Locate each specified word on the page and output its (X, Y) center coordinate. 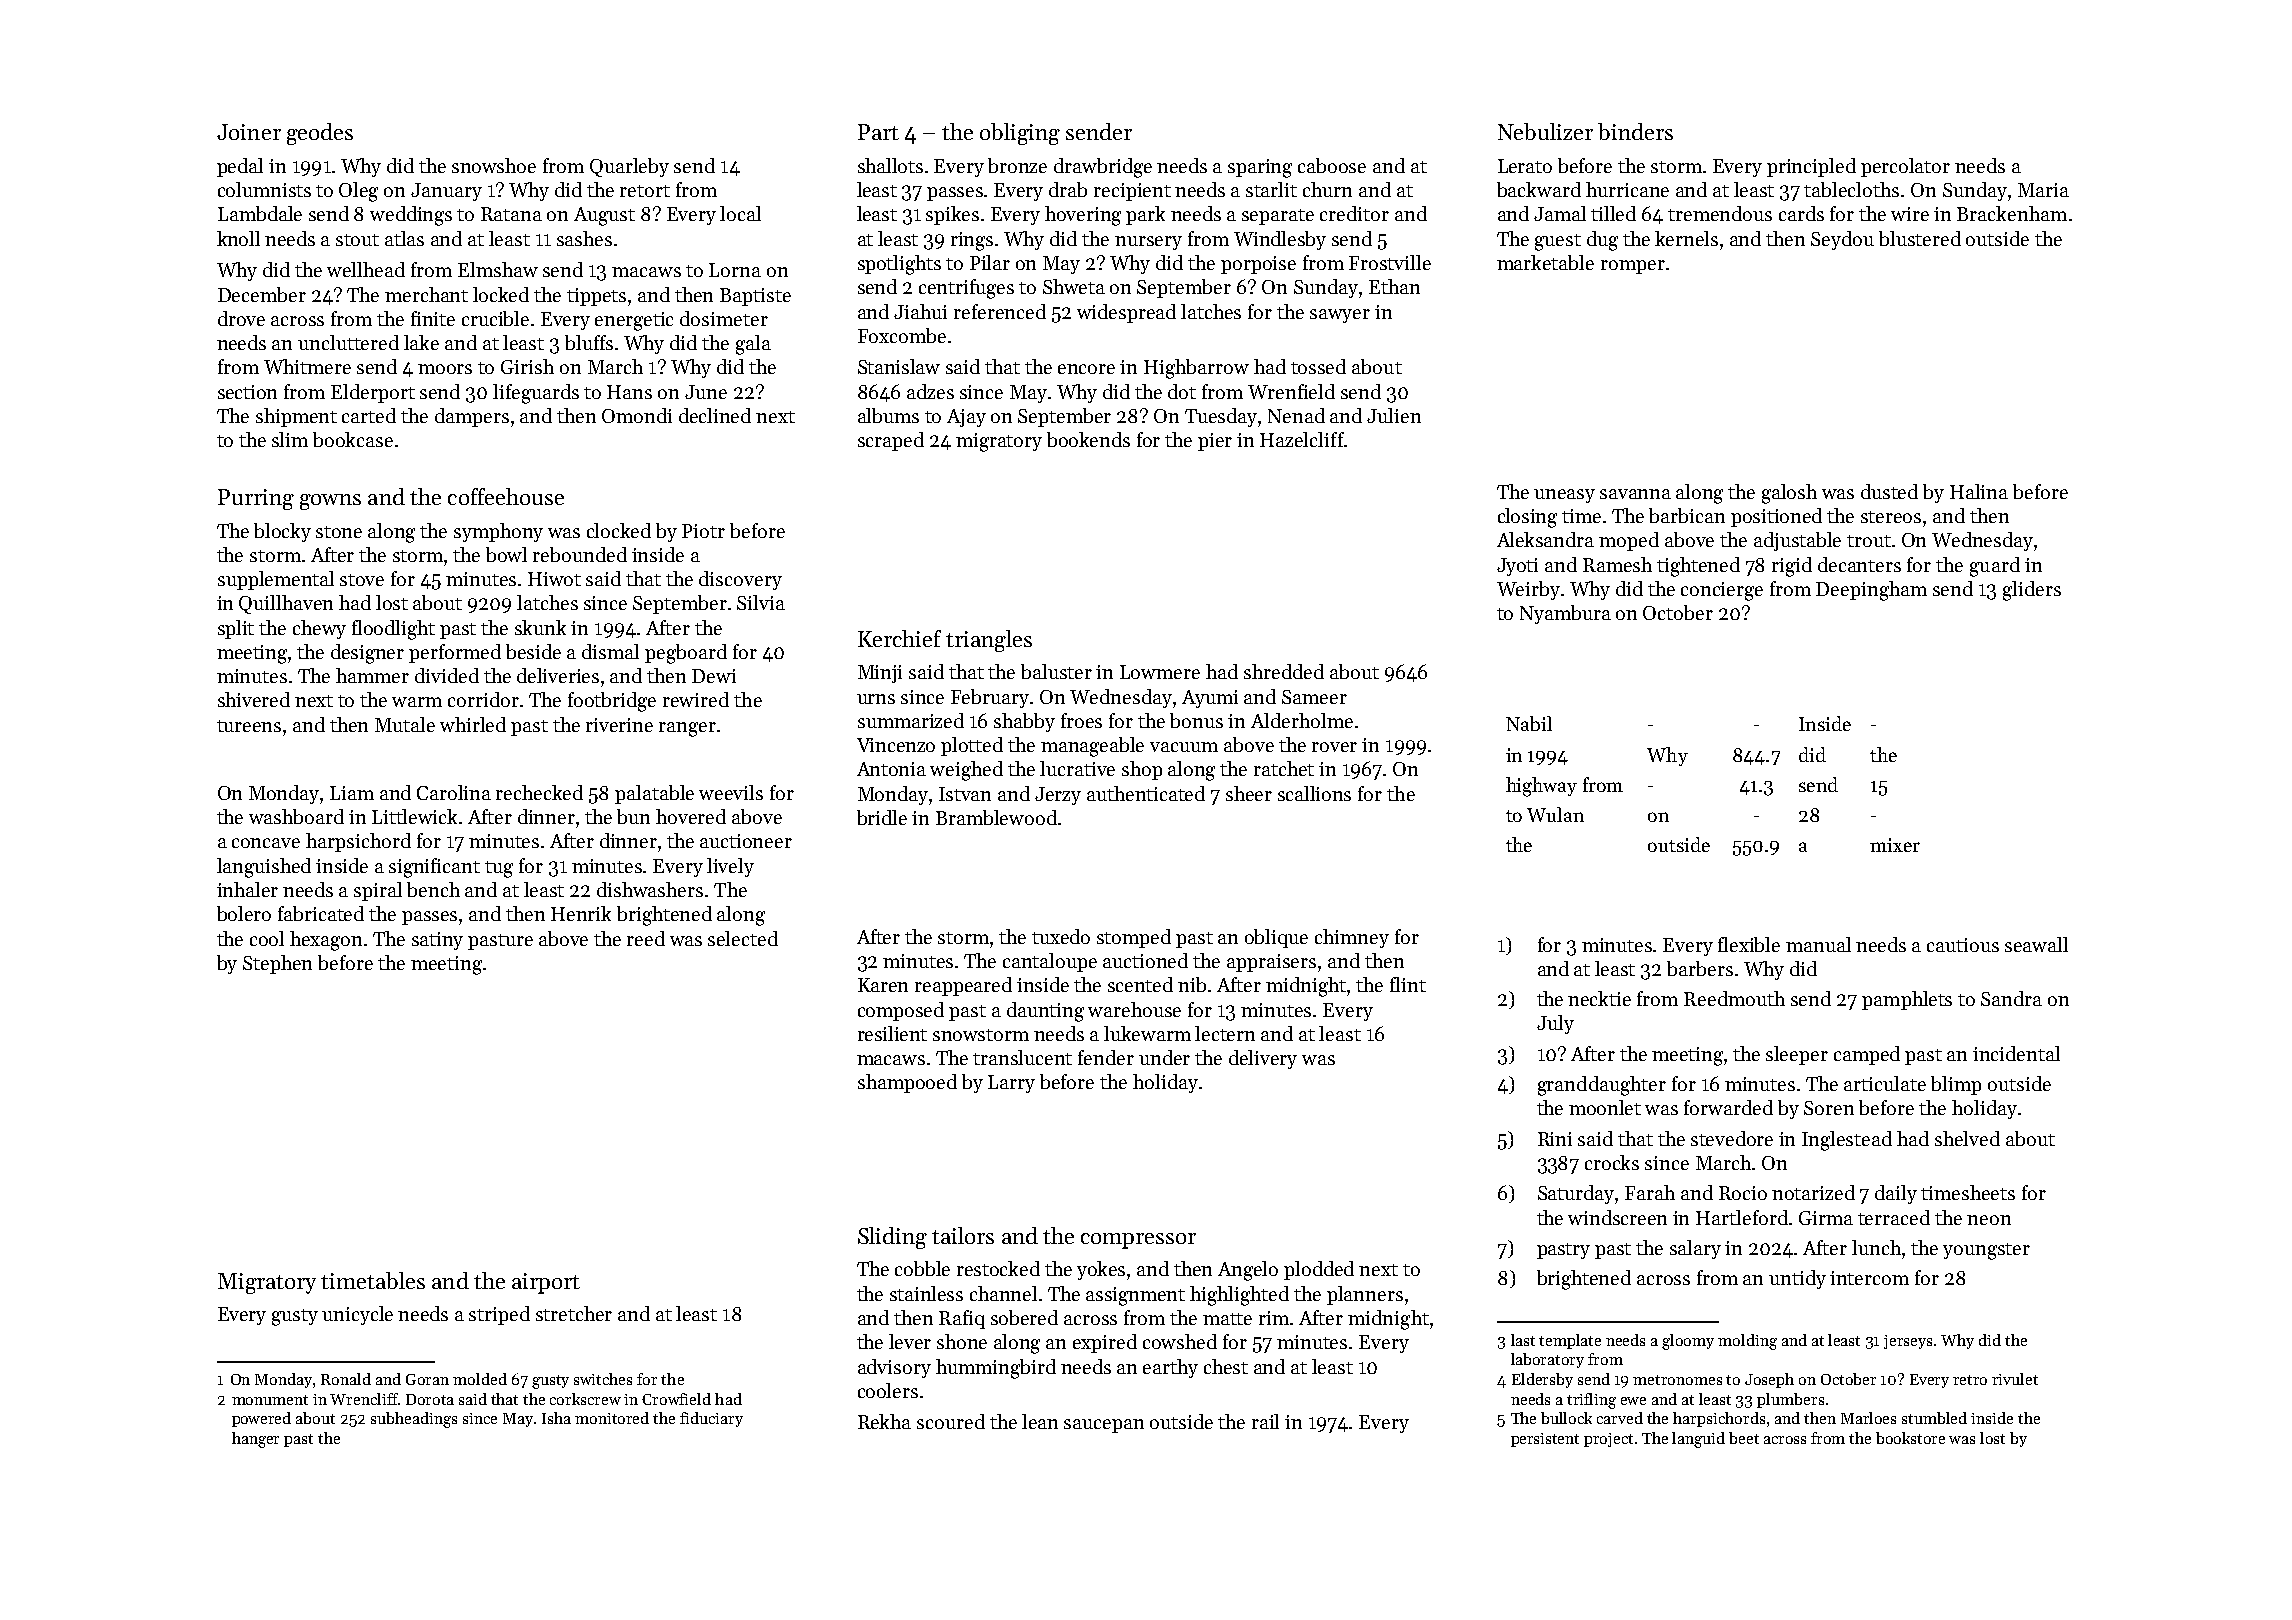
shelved (1967, 1138)
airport (546, 1283)
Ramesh (1617, 564)
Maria (2043, 190)
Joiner (249, 132)
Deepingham (1871, 591)
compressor (1138, 1241)
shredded (1284, 671)
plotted (972, 746)
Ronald (346, 1379)
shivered (254, 699)
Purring (256, 499)
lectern (1225, 1033)
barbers (1700, 968)
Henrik (581, 913)
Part (878, 132)
